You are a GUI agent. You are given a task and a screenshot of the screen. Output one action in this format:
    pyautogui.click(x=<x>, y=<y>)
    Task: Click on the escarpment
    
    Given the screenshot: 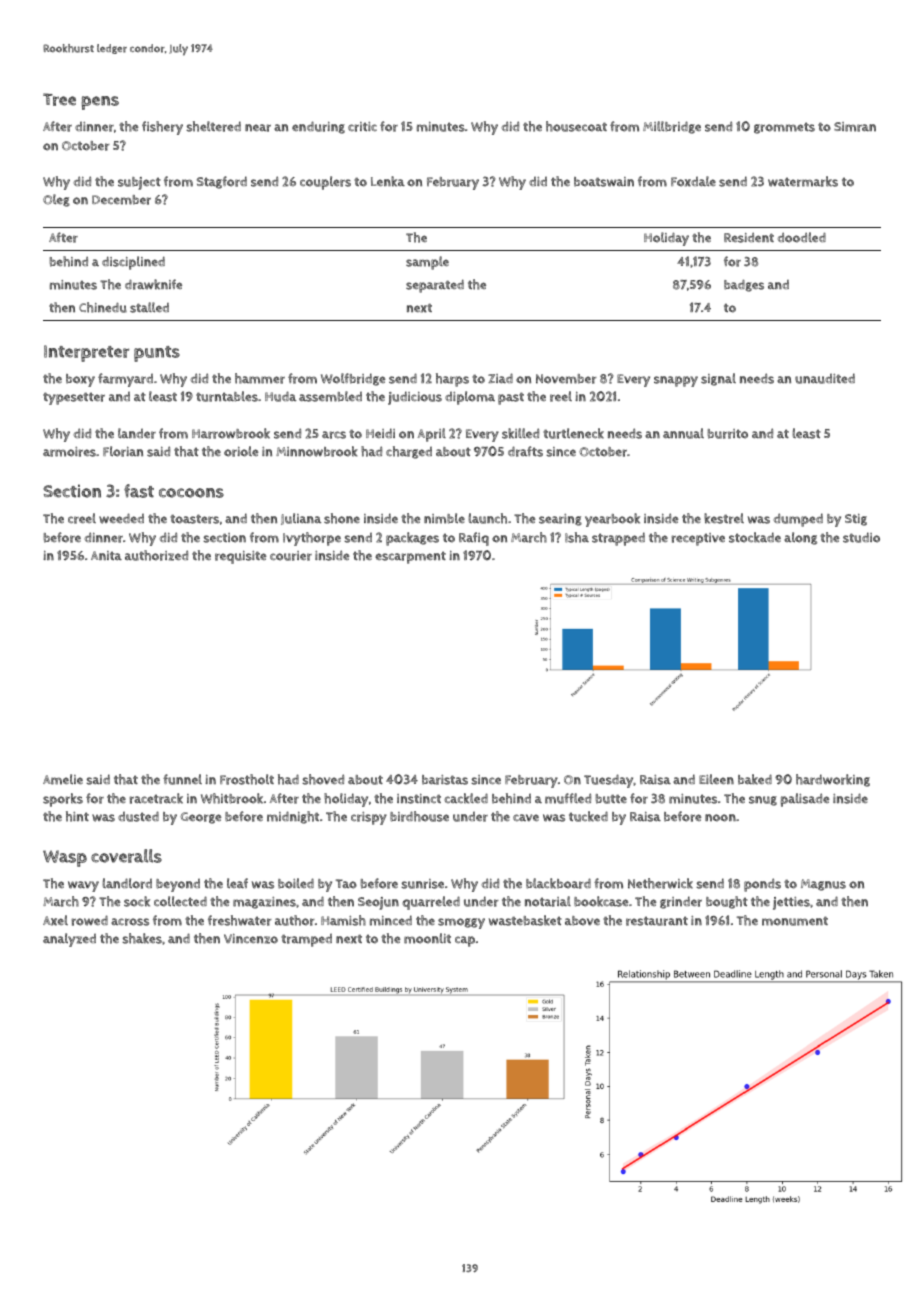 What is the action you would take?
    pyautogui.click(x=410, y=557)
